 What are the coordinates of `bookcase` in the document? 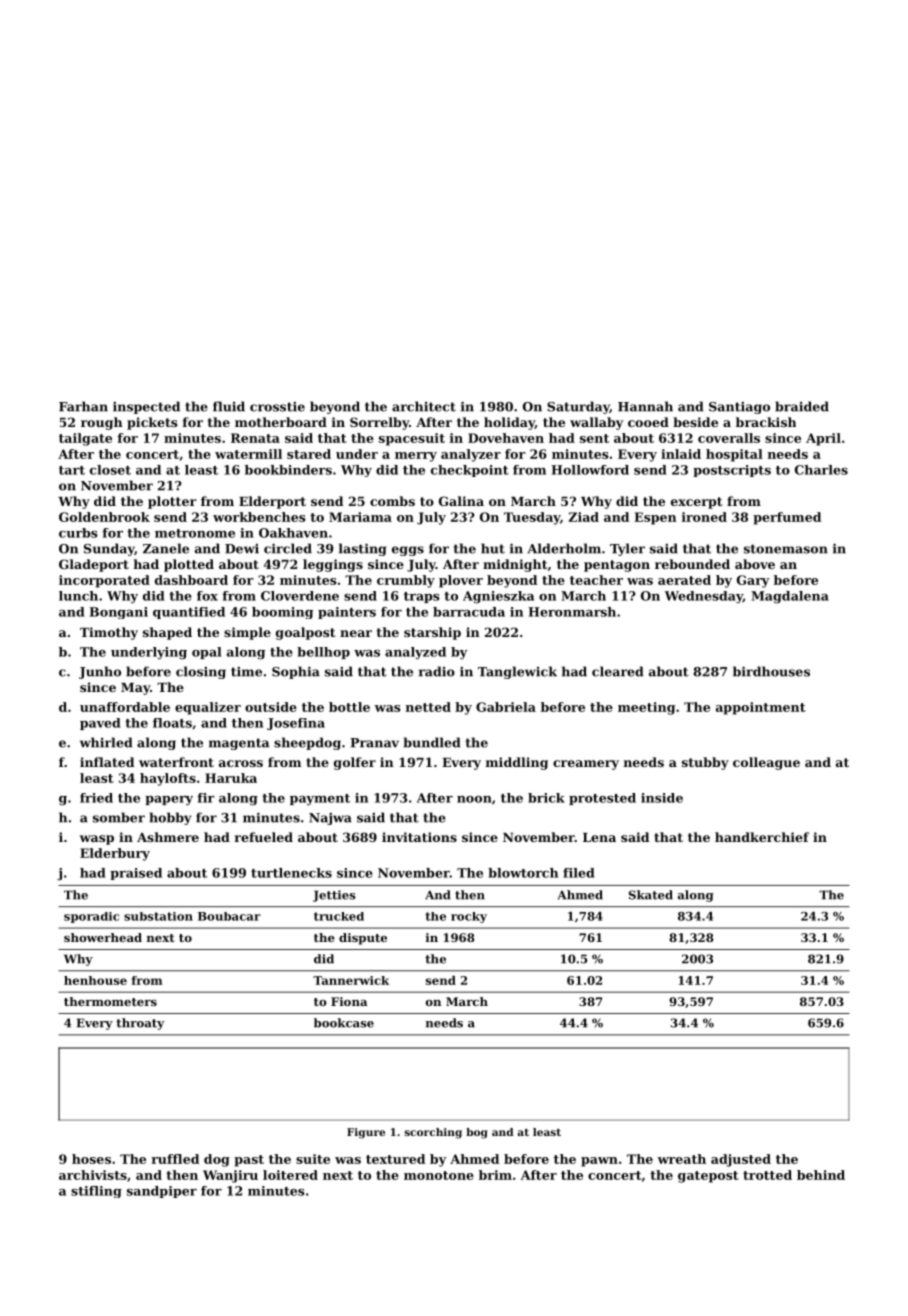 It's located at (344, 1023).
